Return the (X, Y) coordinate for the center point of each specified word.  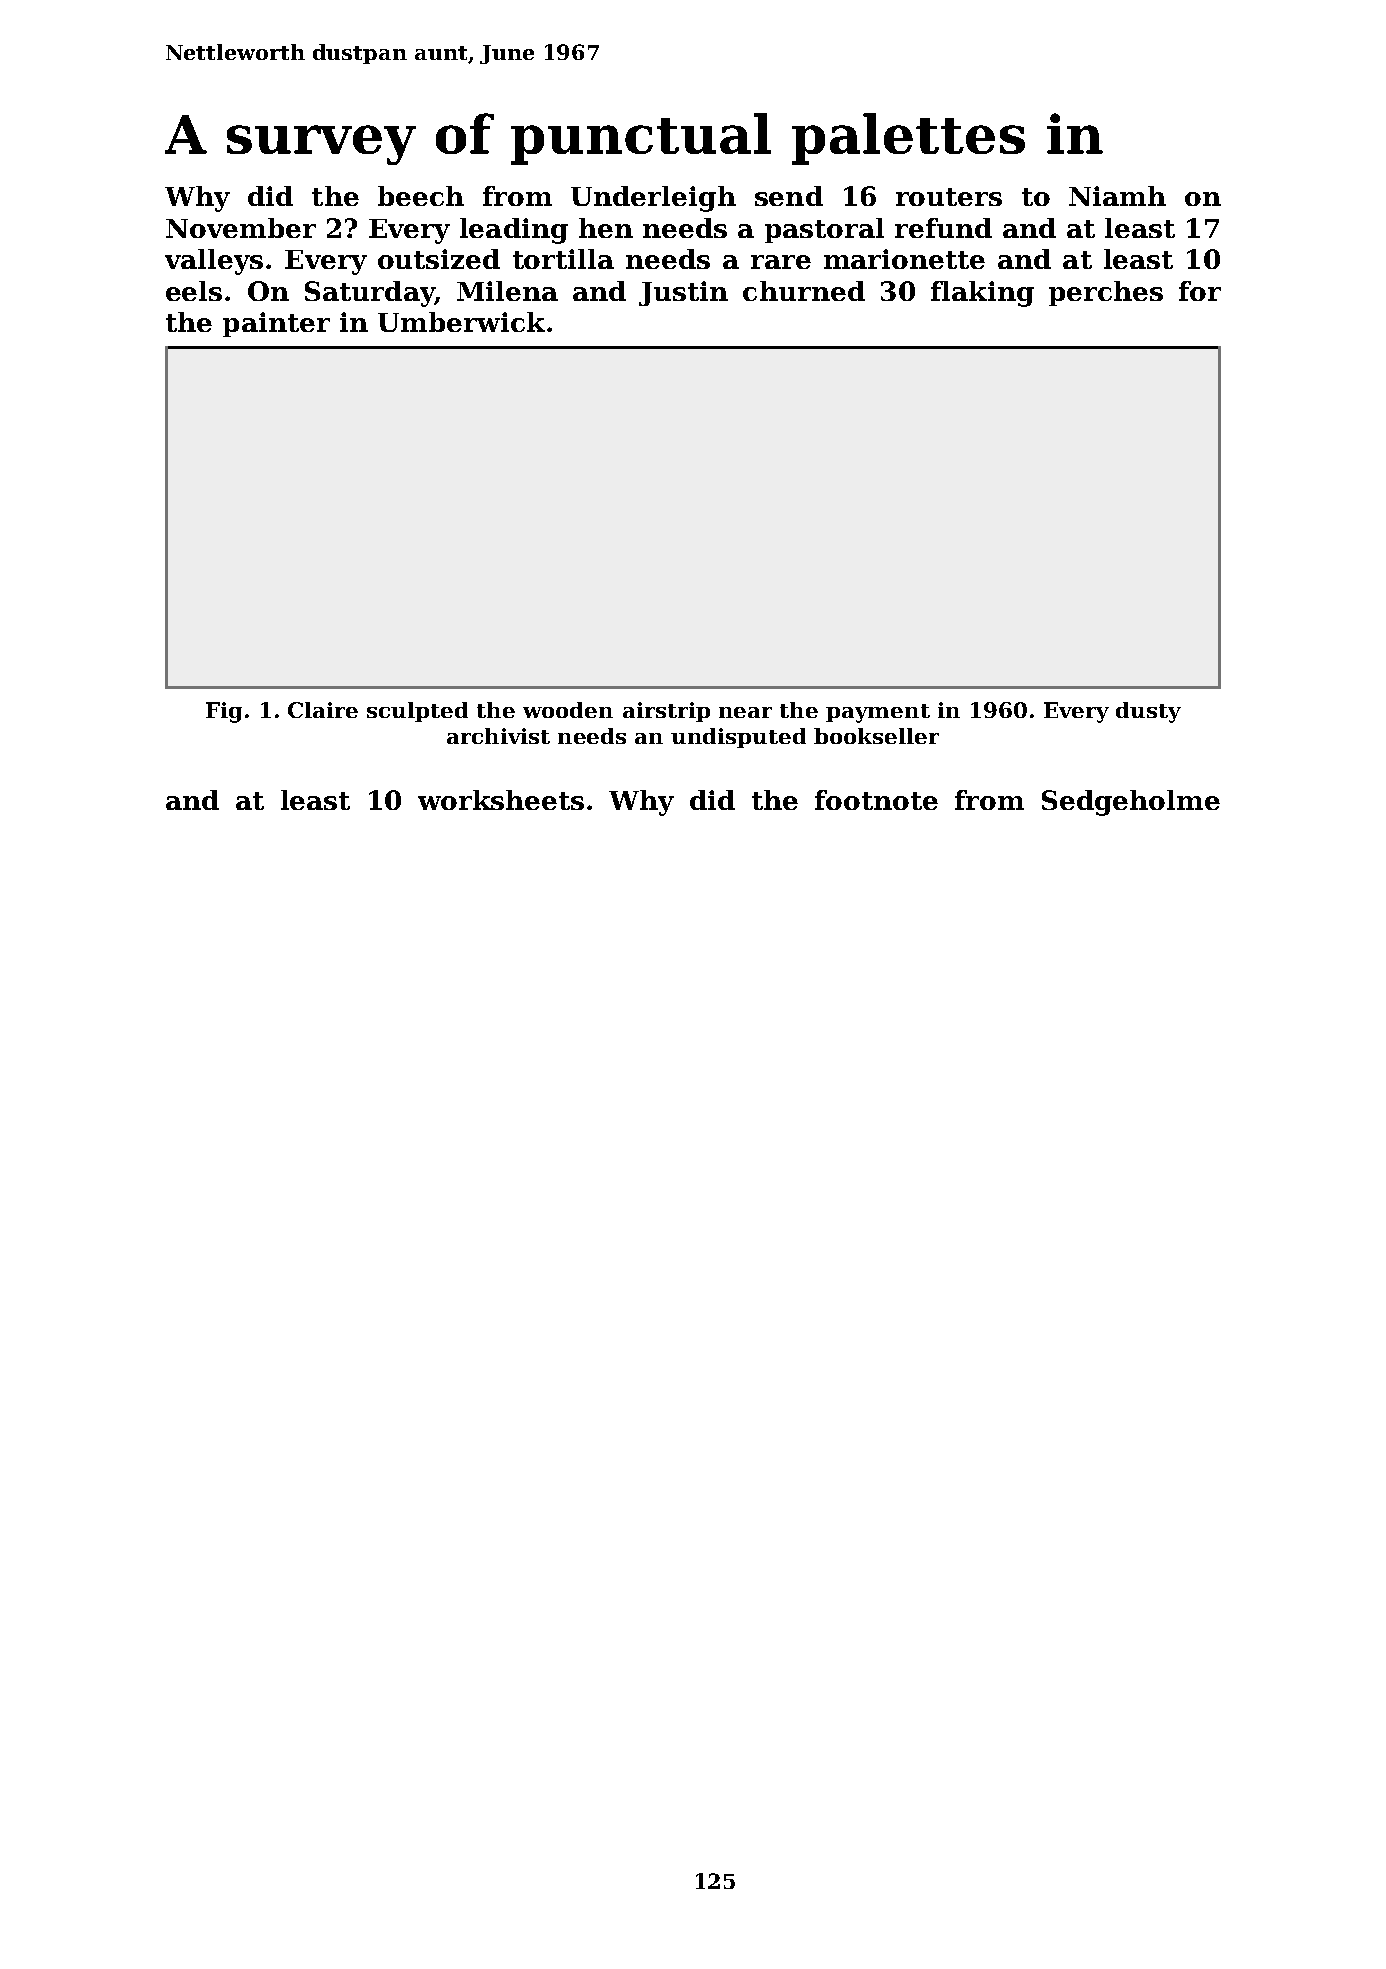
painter (276, 324)
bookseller (876, 736)
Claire (323, 710)
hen (606, 228)
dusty (1148, 712)
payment (878, 713)
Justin (683, 293)
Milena (507, 291)
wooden (568, 710)
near (745, 712)
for (1200, 291)
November (241, 228)
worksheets (501, 800)
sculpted (417, 712)
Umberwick (461, 322)
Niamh (1117, 196)
